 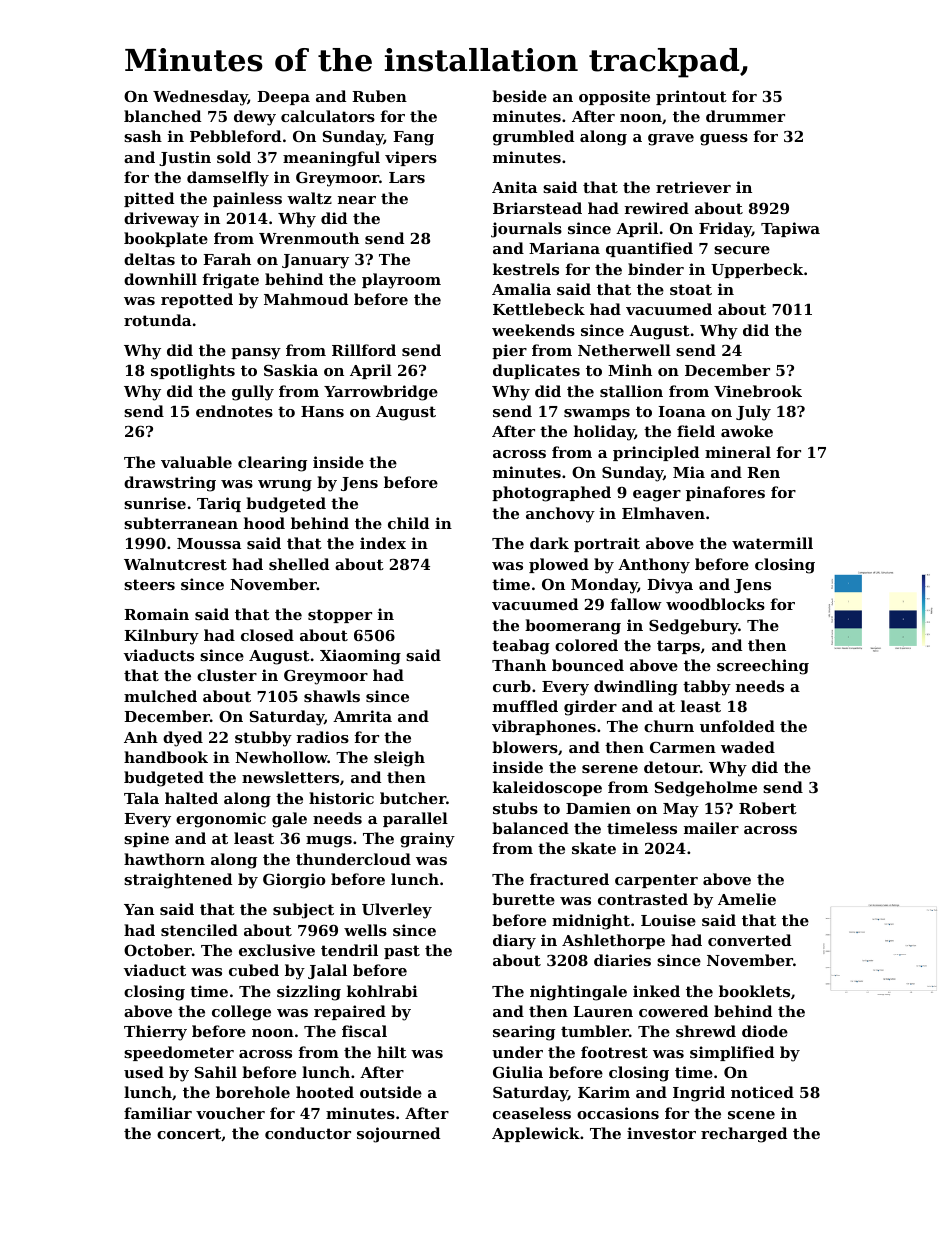 I want to click on blowers, so click(x=525, y=747).
